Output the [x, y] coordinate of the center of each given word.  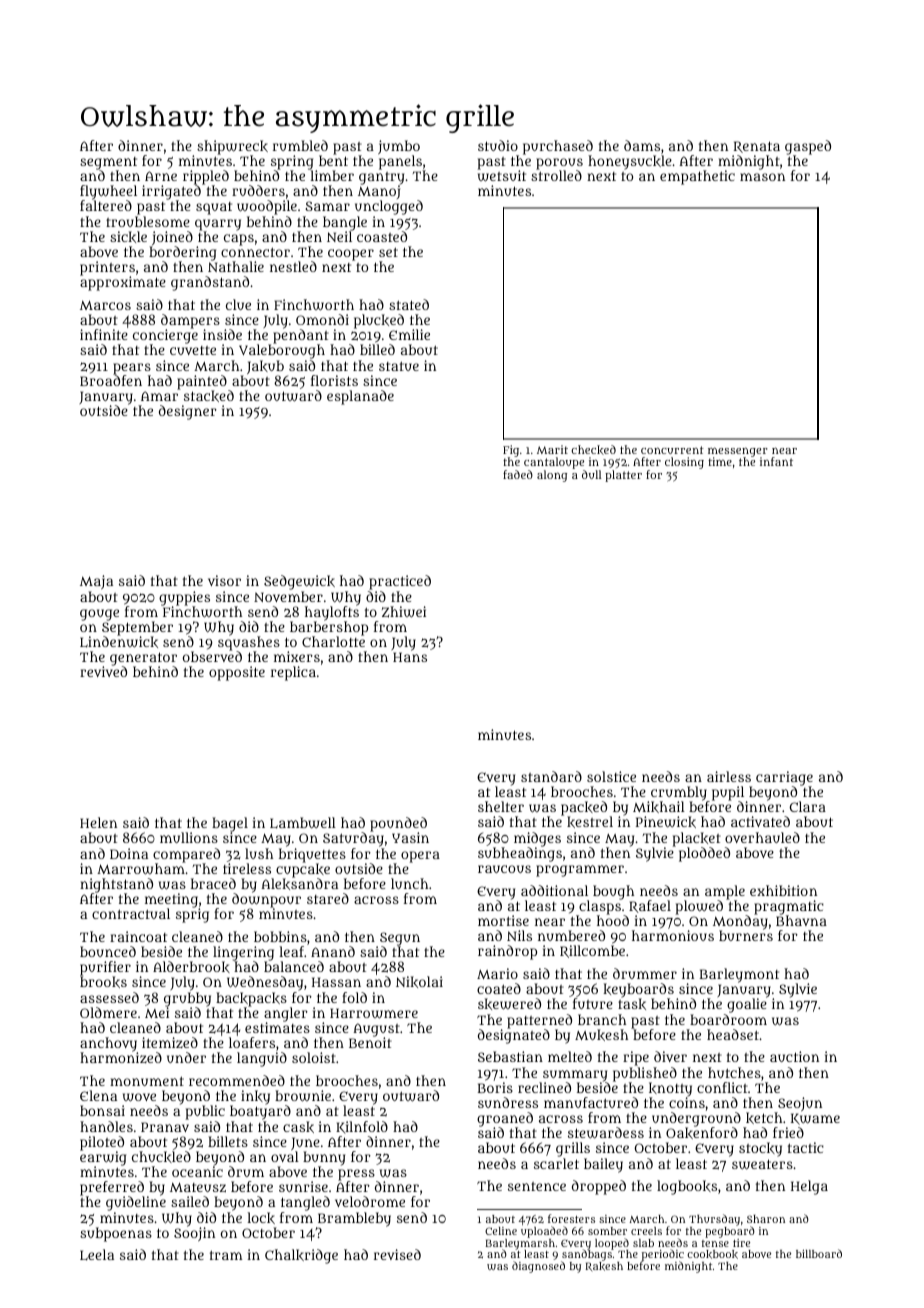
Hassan [336, 982]
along [552, 476]
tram [226, 1255]
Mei [157, 1012]
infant [776, 461]
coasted [382, 236]
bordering [182, 253]
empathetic [697, 177]
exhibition [783, 890]
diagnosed [538, 1267]
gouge [99, 615]
